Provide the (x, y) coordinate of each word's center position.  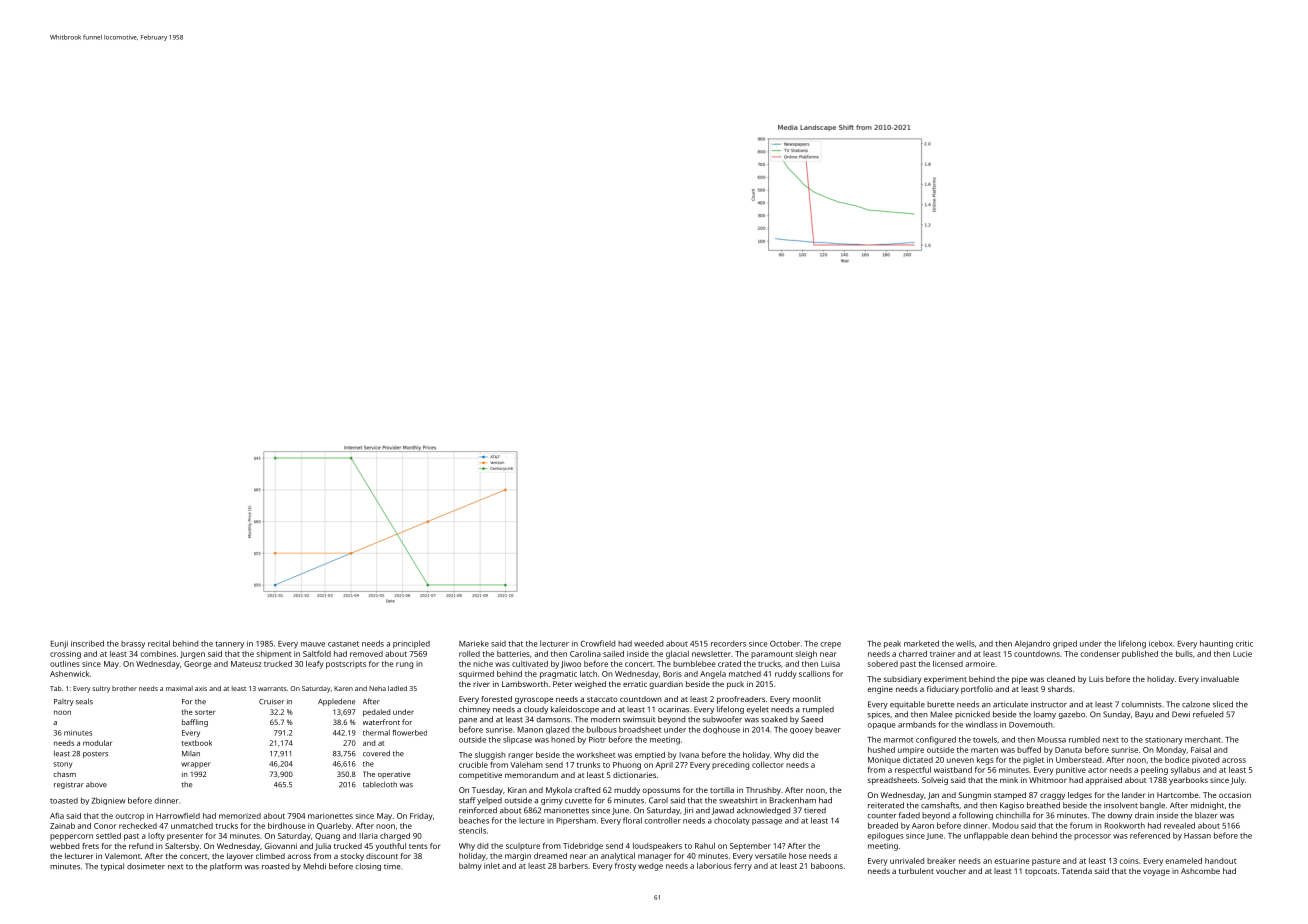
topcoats (1041, 872)
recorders (728, 643)
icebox (1160, 643)
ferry (743, 867)
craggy (1052, 796)
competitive (480, 776)
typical (112, 867)
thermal (376, 733)
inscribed (87, 643)
